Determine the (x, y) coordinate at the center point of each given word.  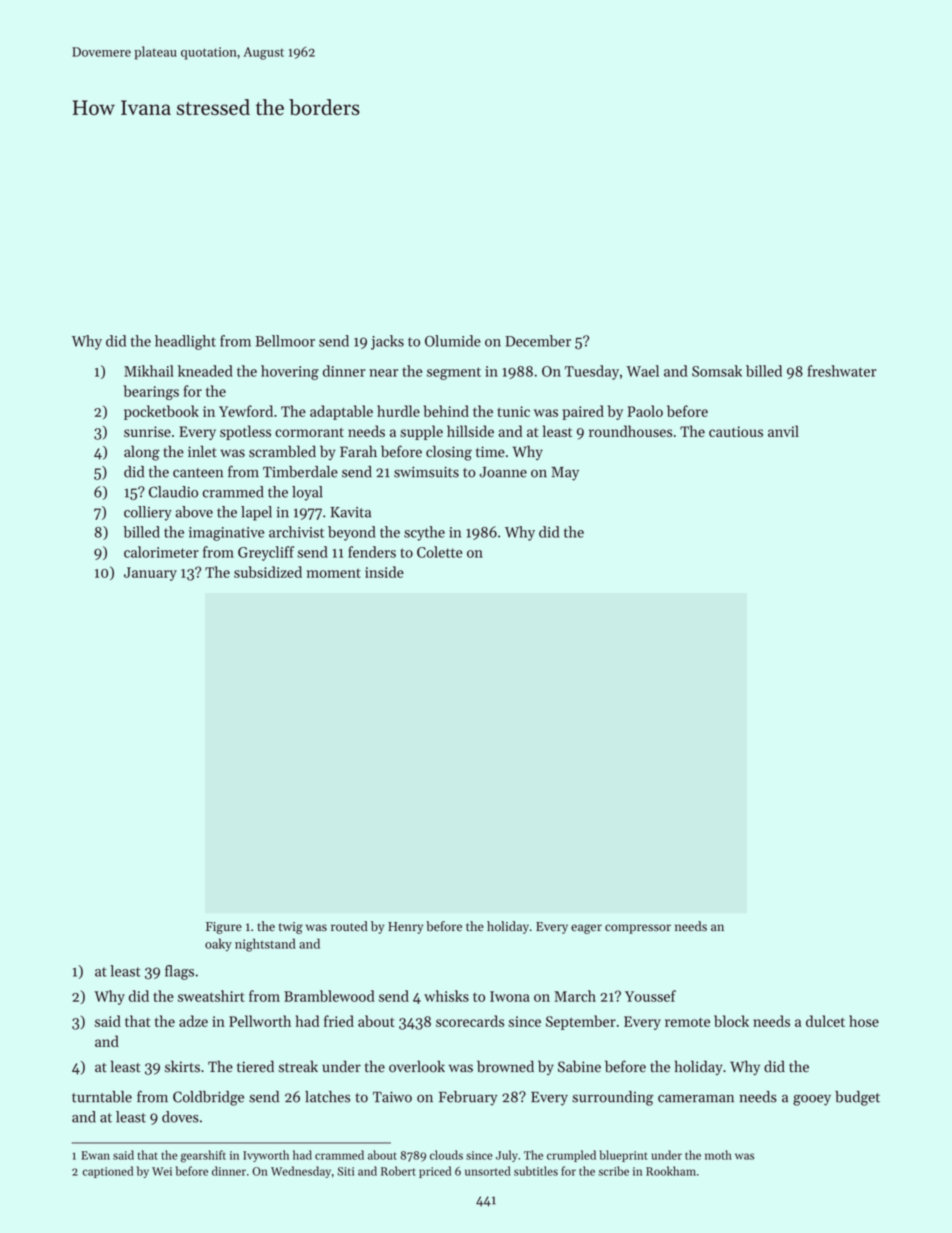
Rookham (671, 1171)
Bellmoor (285, 341)
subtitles (536, 1171)
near (383, 373)
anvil (783, 431)
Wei (162, 1171)
